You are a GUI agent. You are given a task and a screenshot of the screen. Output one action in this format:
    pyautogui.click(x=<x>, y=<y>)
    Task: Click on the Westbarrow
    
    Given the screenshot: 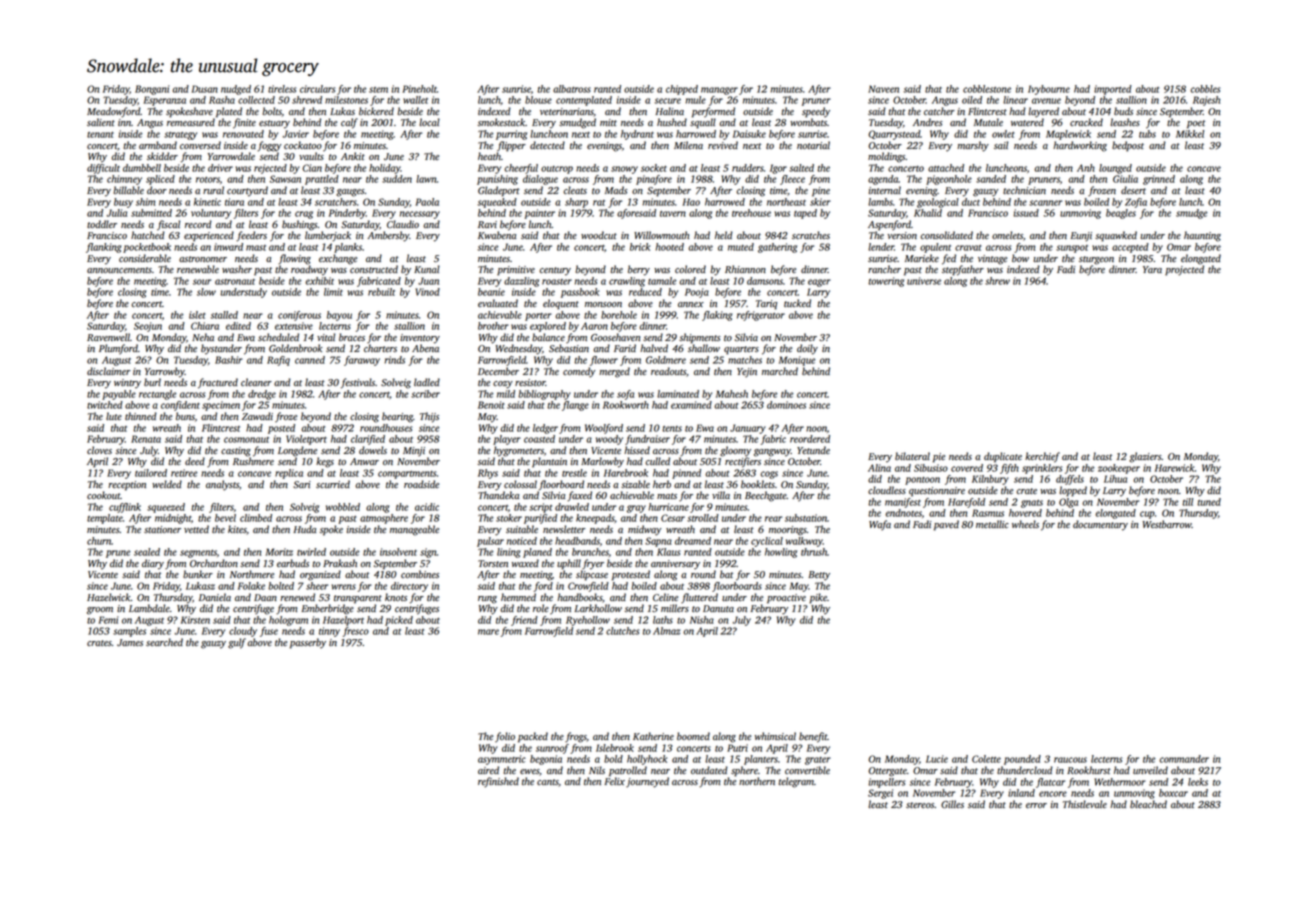 What is the action you would take?
    pyautogui.click(x=1167, y=524)
